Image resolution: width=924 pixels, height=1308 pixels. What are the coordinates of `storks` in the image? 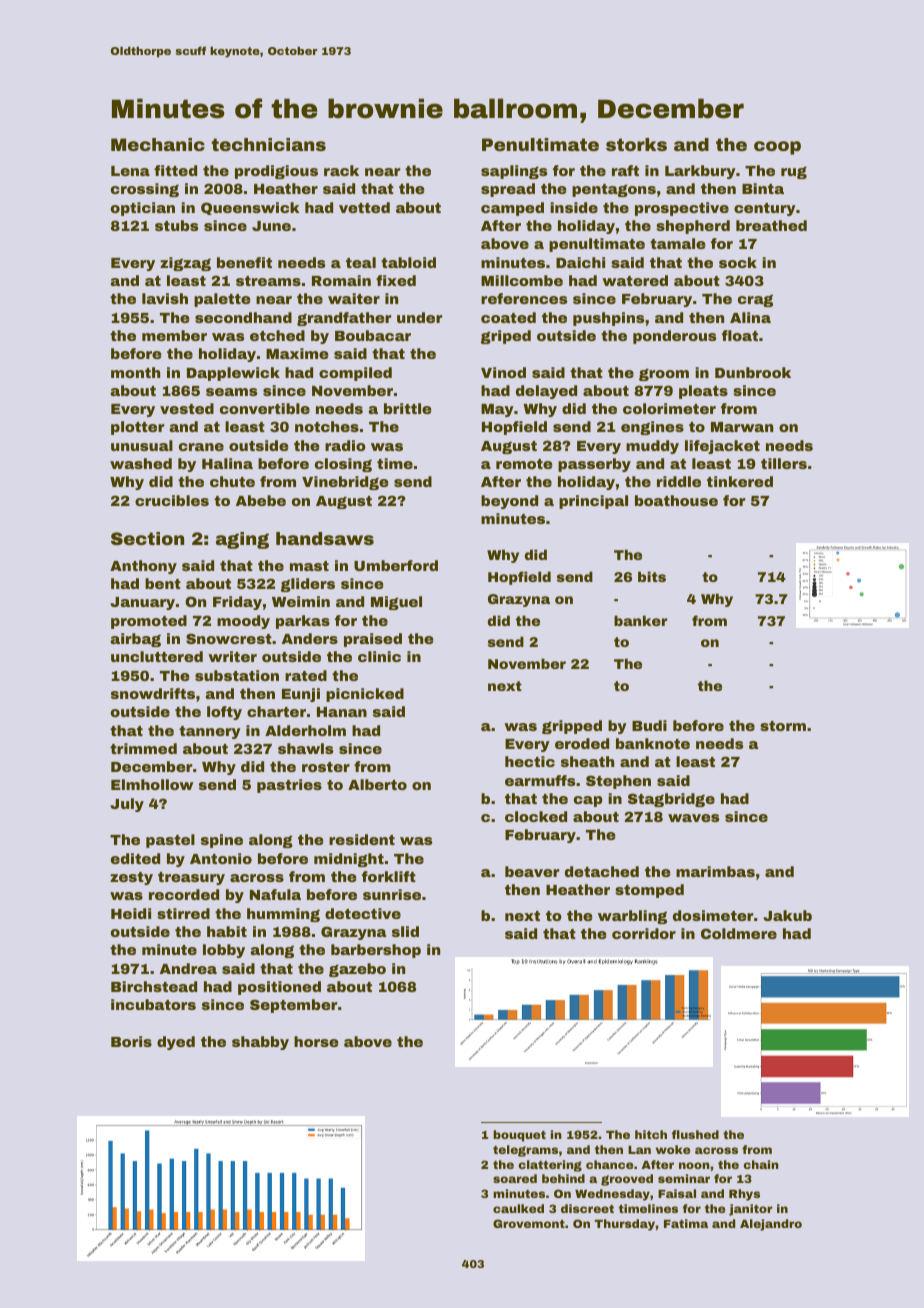 It's located at (636, 144).
